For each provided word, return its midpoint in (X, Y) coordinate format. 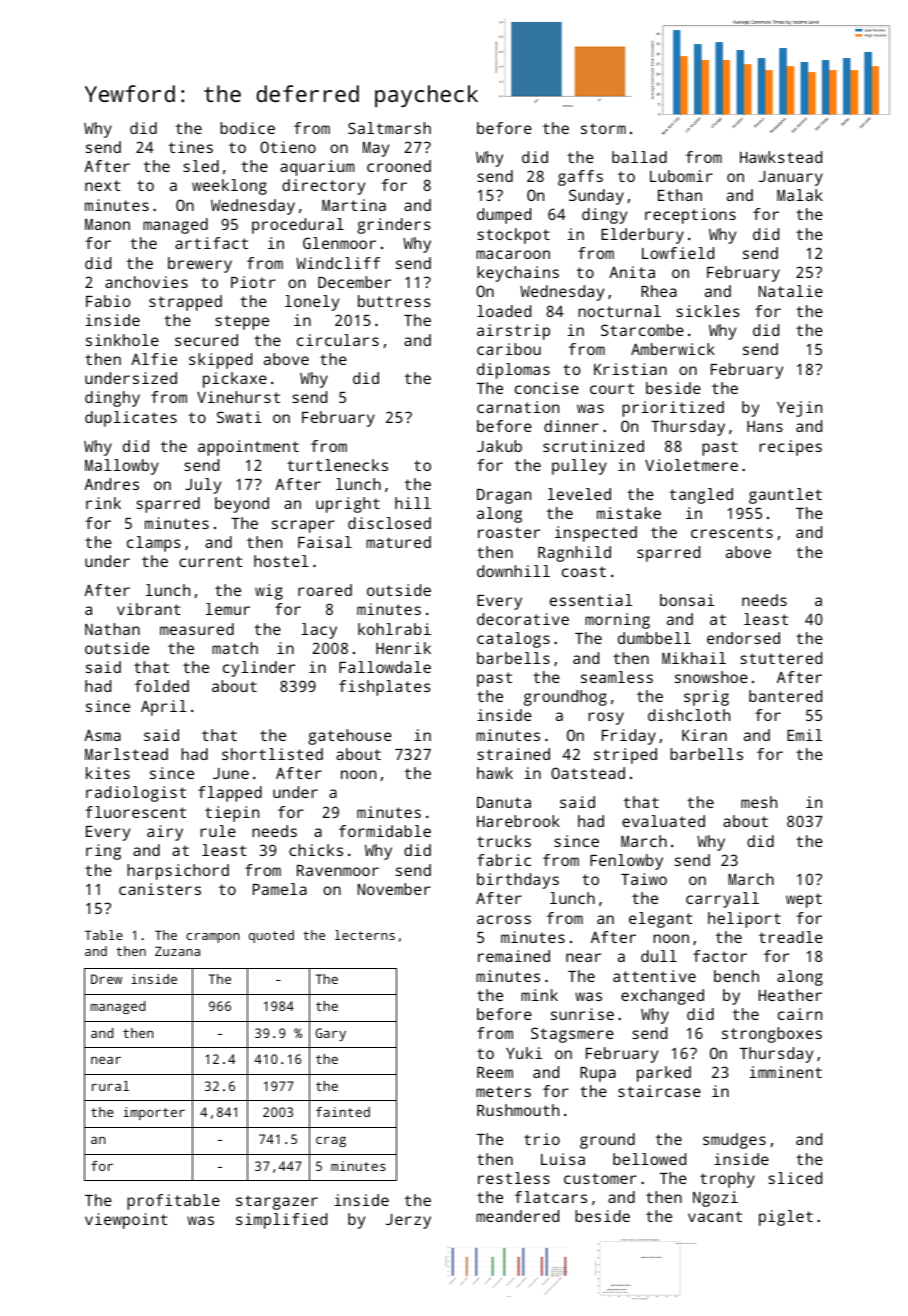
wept (804, 900)
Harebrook (518, 821)
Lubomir (681, 176)
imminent (786, 1072)
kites (108, 773)
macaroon (513, 254)
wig (269, 592)
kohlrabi (394, 629)
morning (617, 621)
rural (110, 1086)
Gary (331, 1034)
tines (190, 147)
